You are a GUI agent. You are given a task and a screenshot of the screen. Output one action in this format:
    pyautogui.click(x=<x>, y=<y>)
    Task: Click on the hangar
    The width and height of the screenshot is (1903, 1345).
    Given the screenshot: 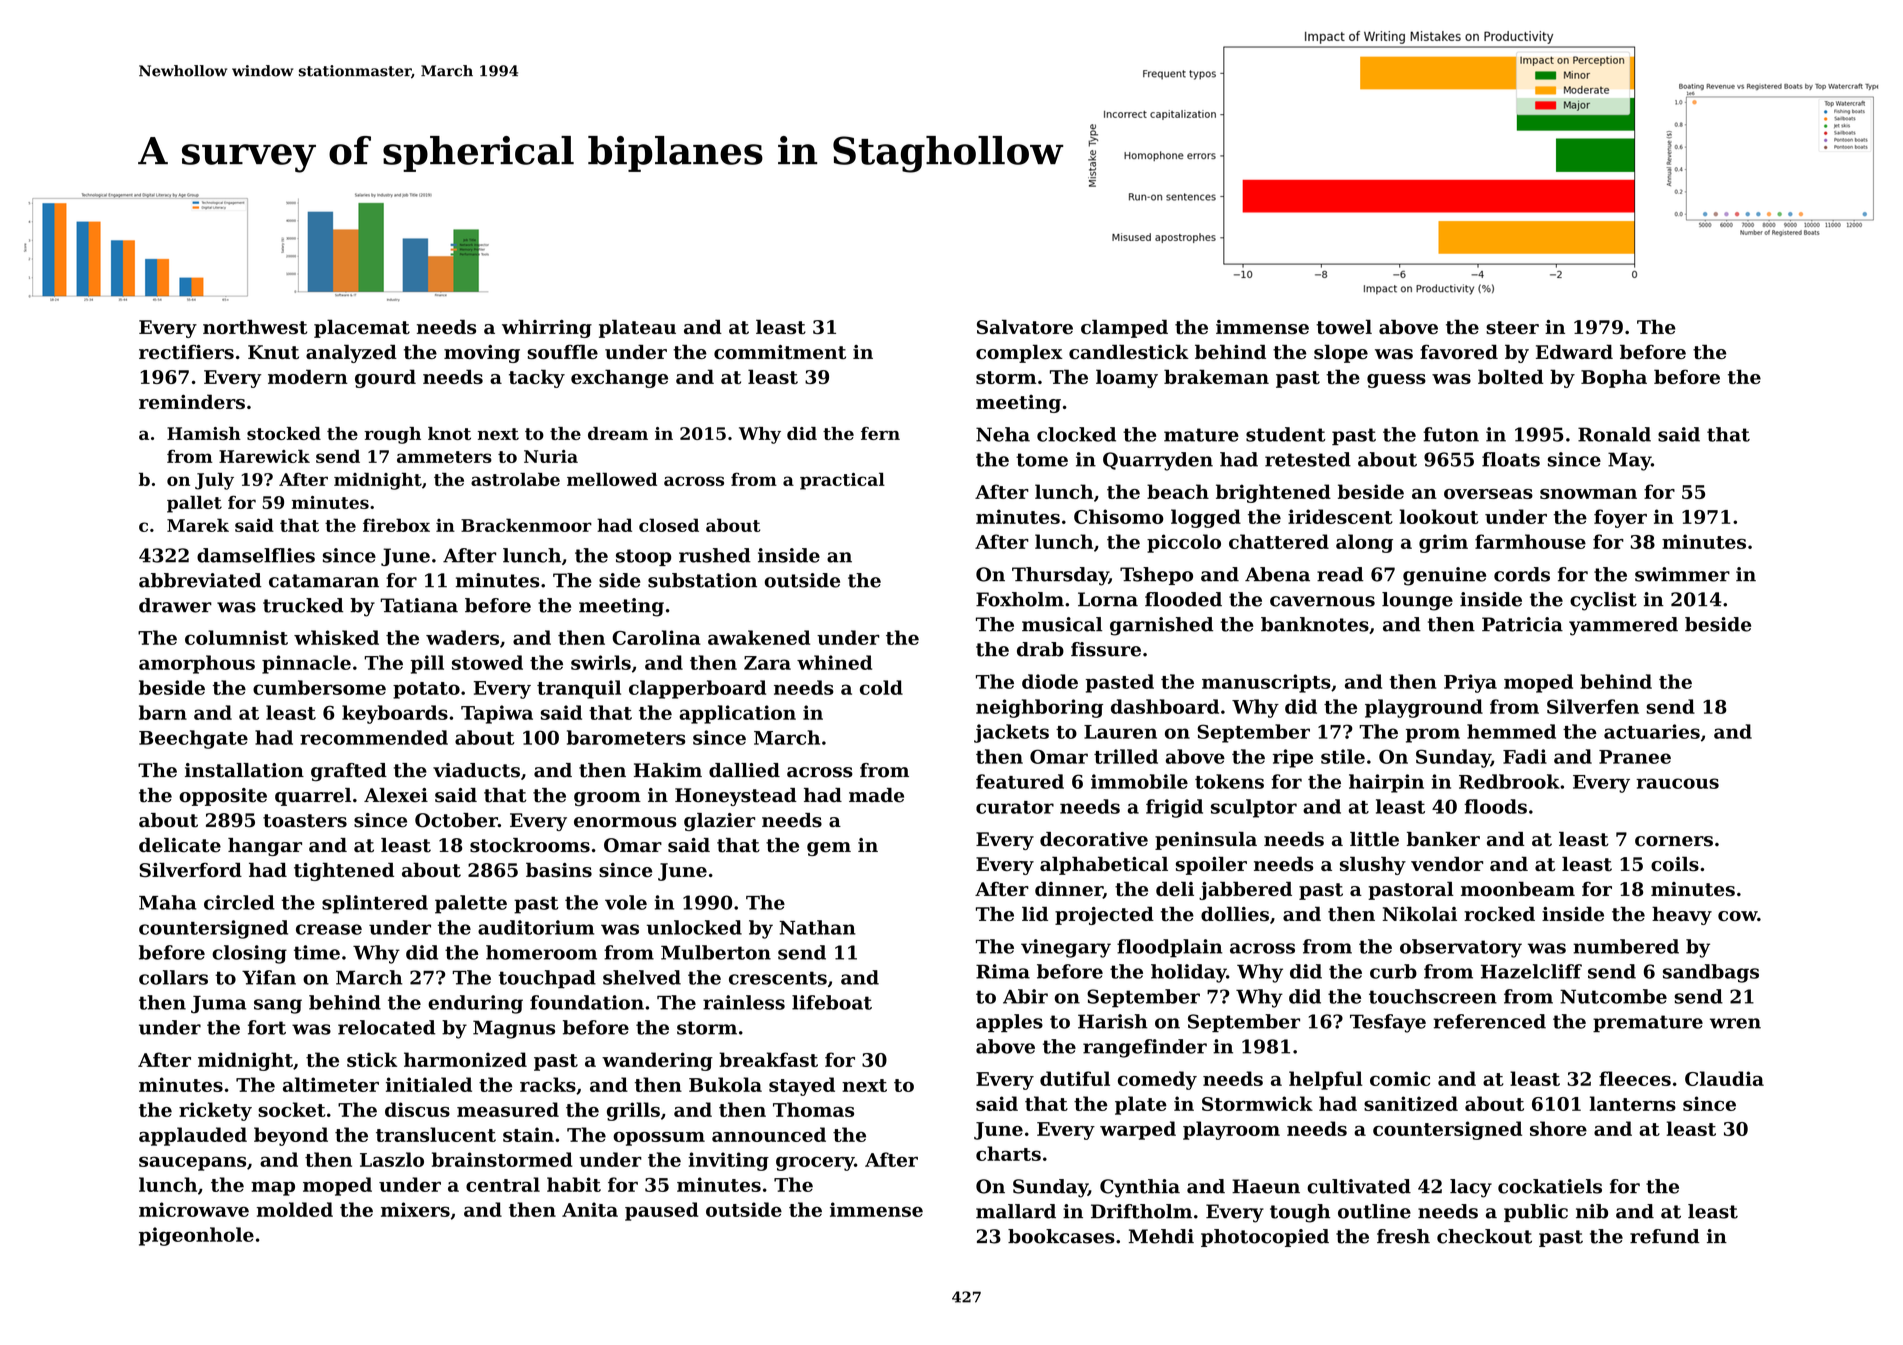 What is the action you would take?
    pyautogui.click(x=265, y=847)
